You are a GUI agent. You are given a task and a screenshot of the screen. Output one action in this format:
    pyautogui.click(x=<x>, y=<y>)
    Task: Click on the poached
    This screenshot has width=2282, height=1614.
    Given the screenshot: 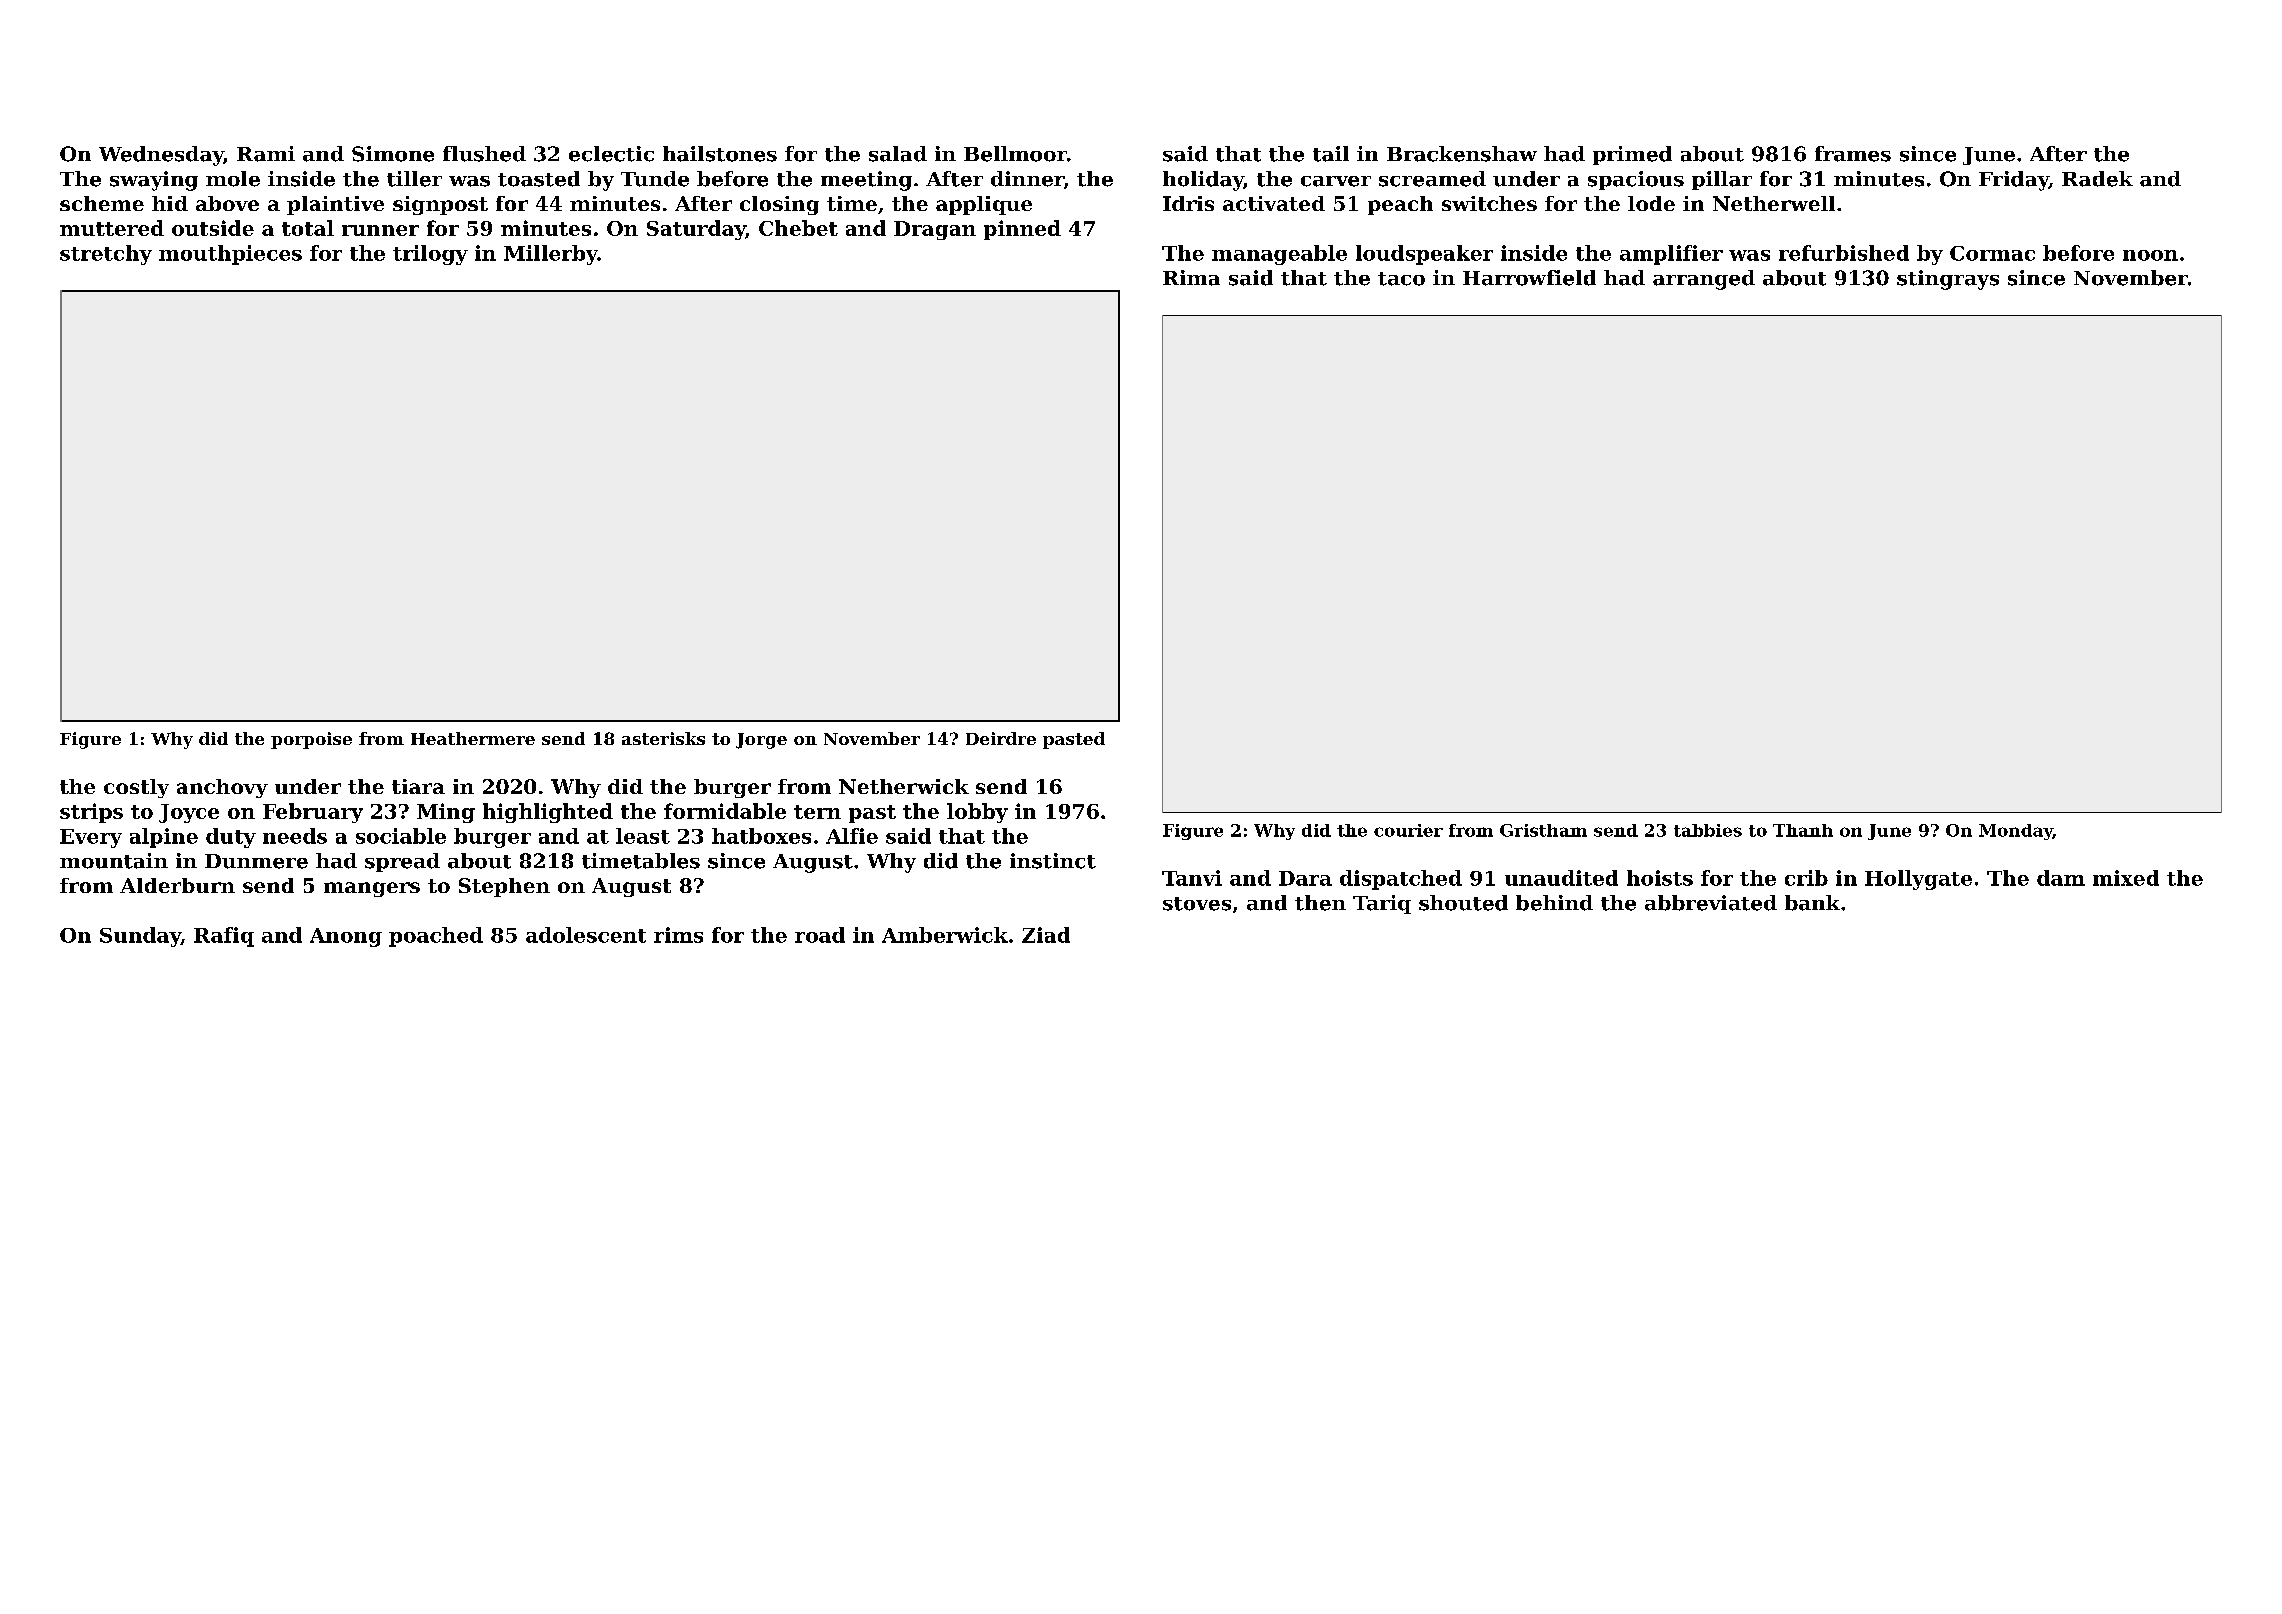 What is the action you would take?
    pyautogui.click(x=436, y=937)
